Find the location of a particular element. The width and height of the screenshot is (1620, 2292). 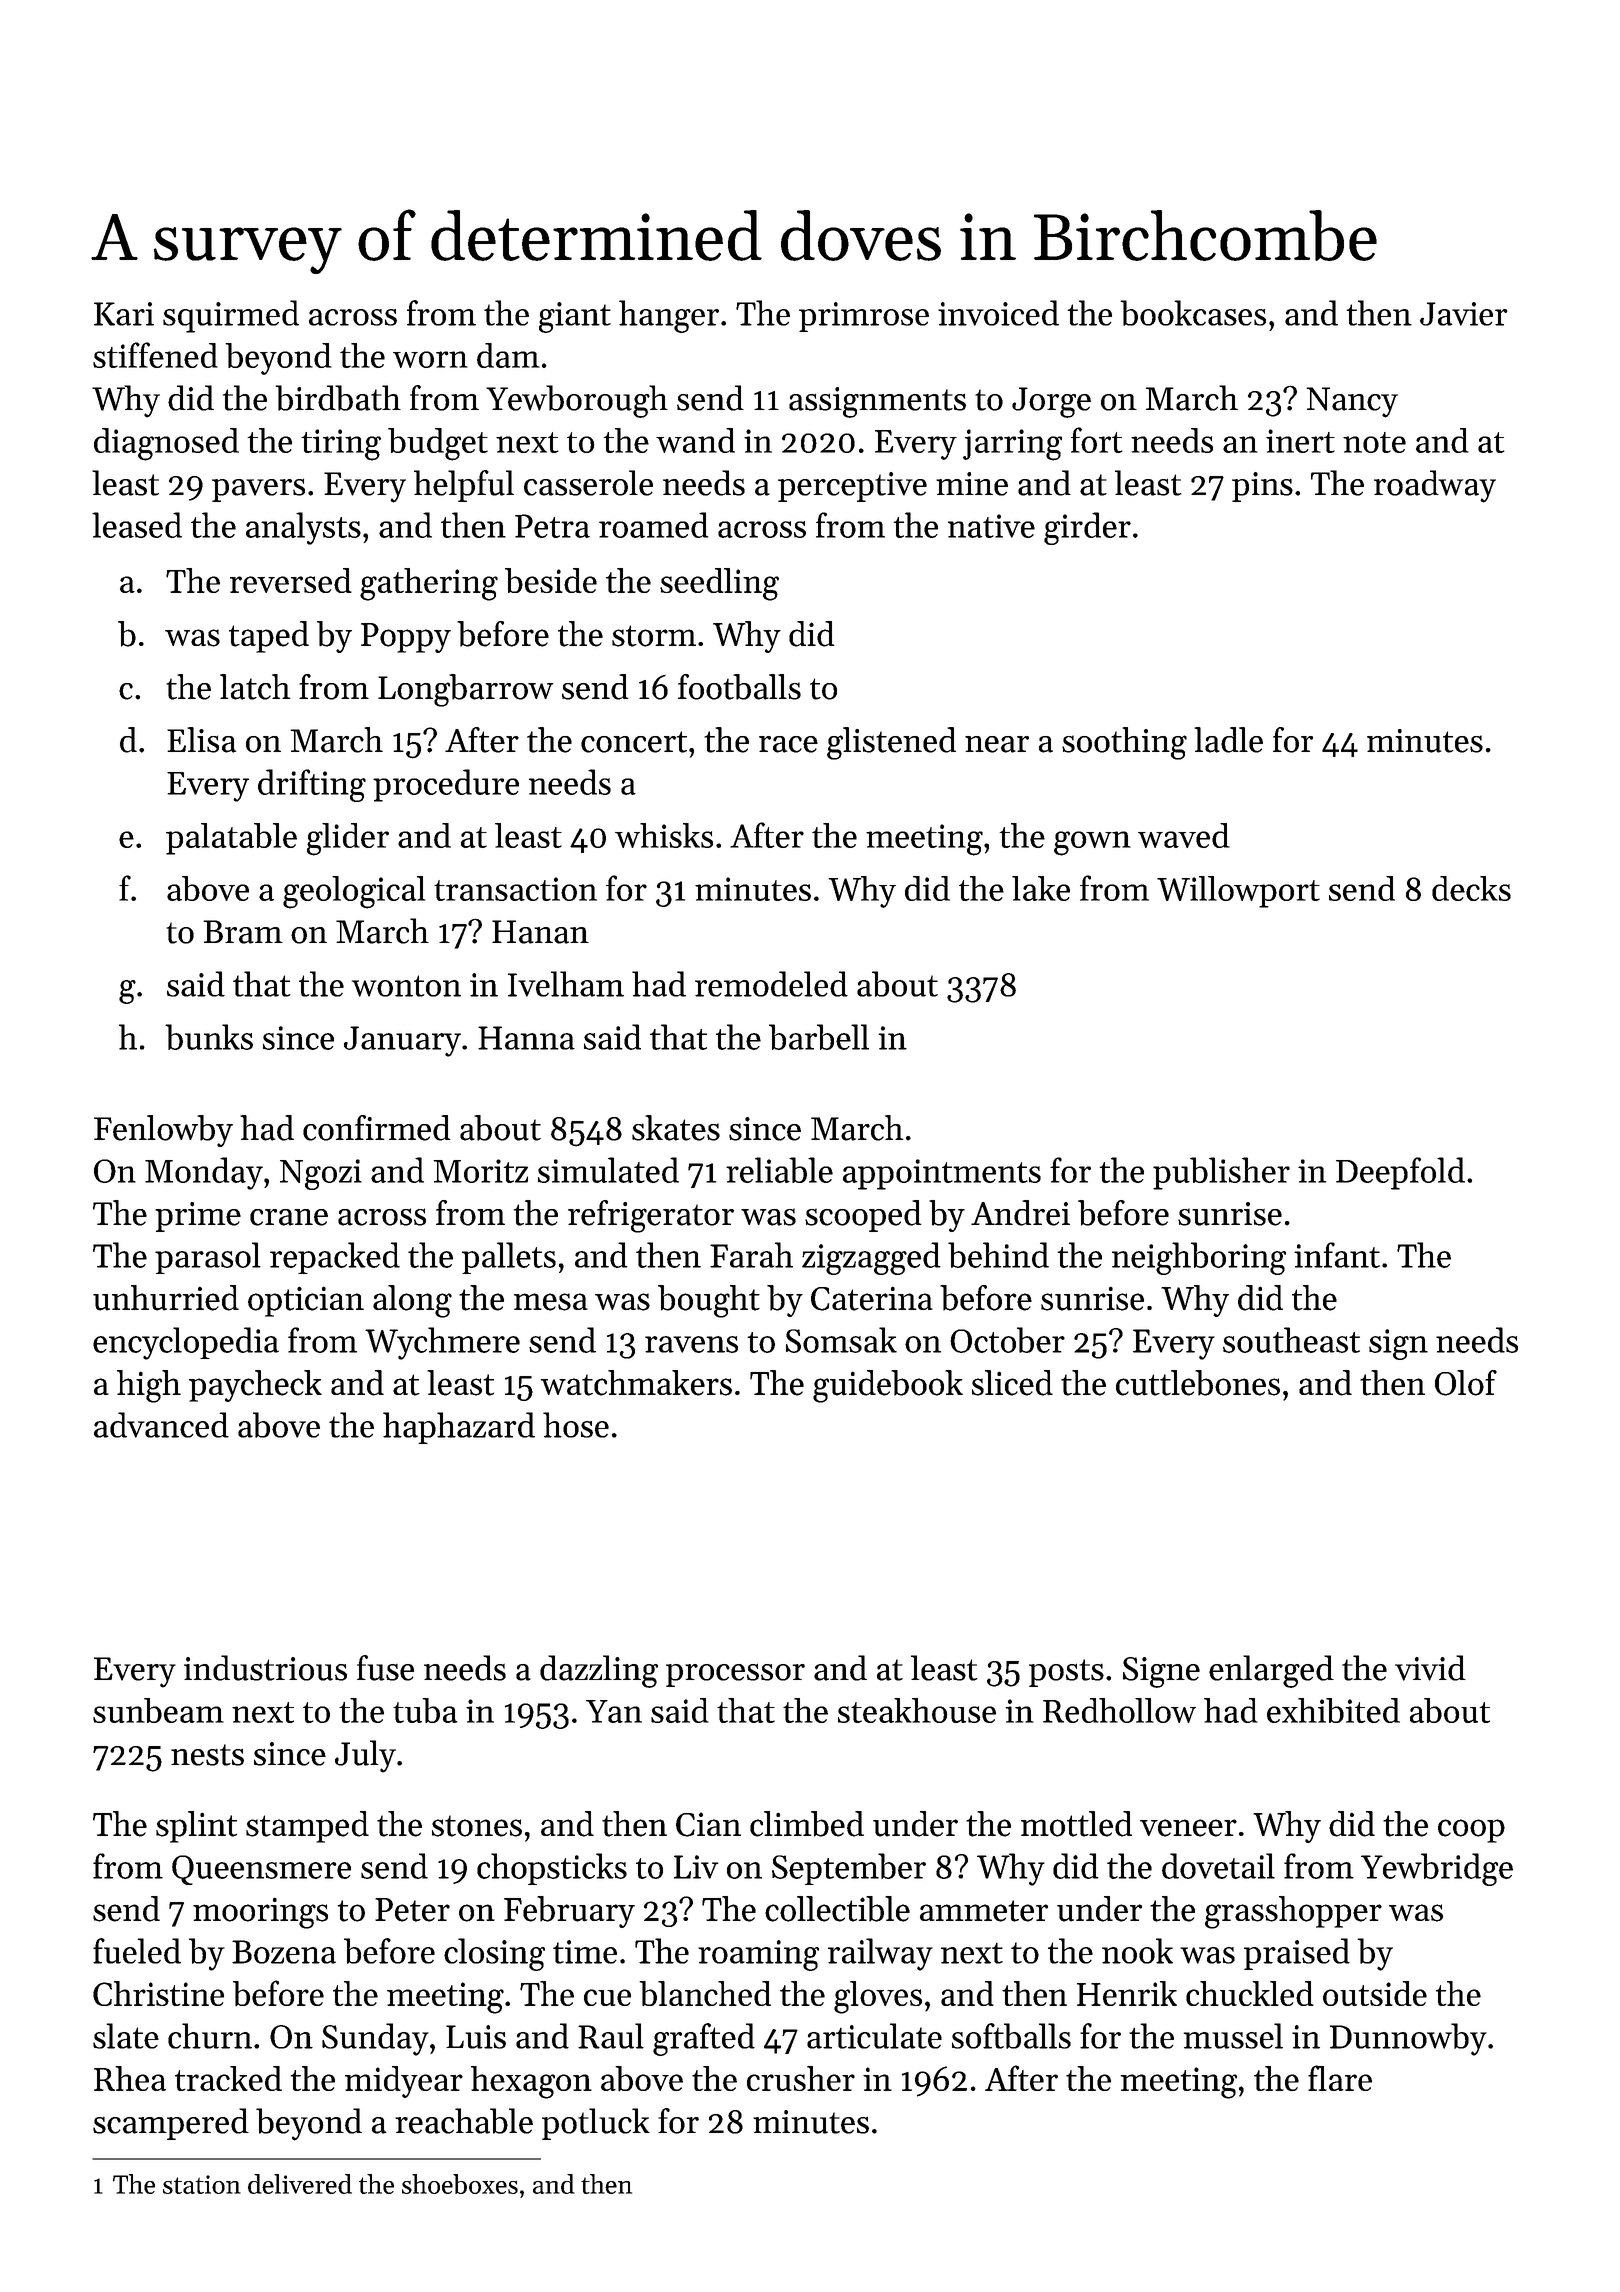

Monday is located at coordinates (204, 1173).
